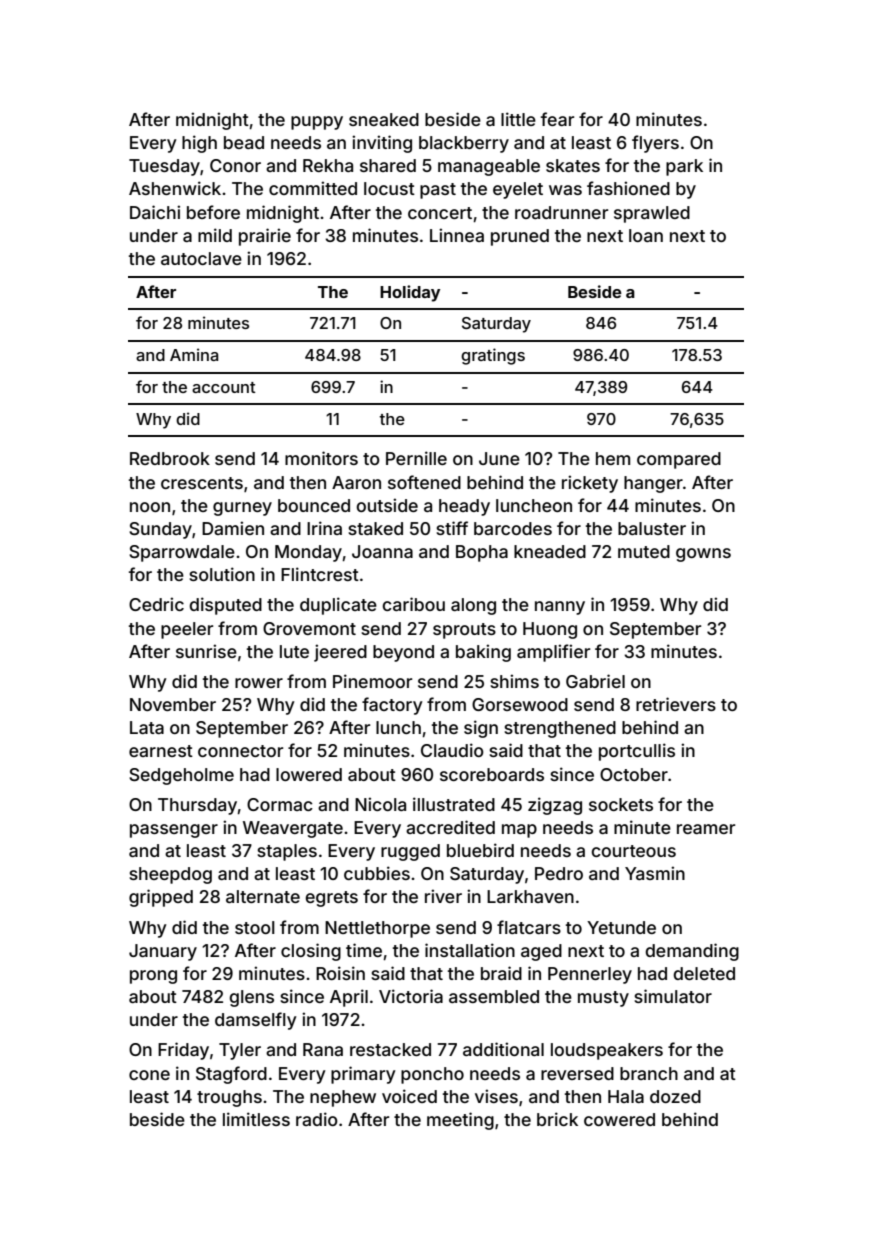 The width and height of the image is (873, 1239). I want to click on November, so click(173, 704).
